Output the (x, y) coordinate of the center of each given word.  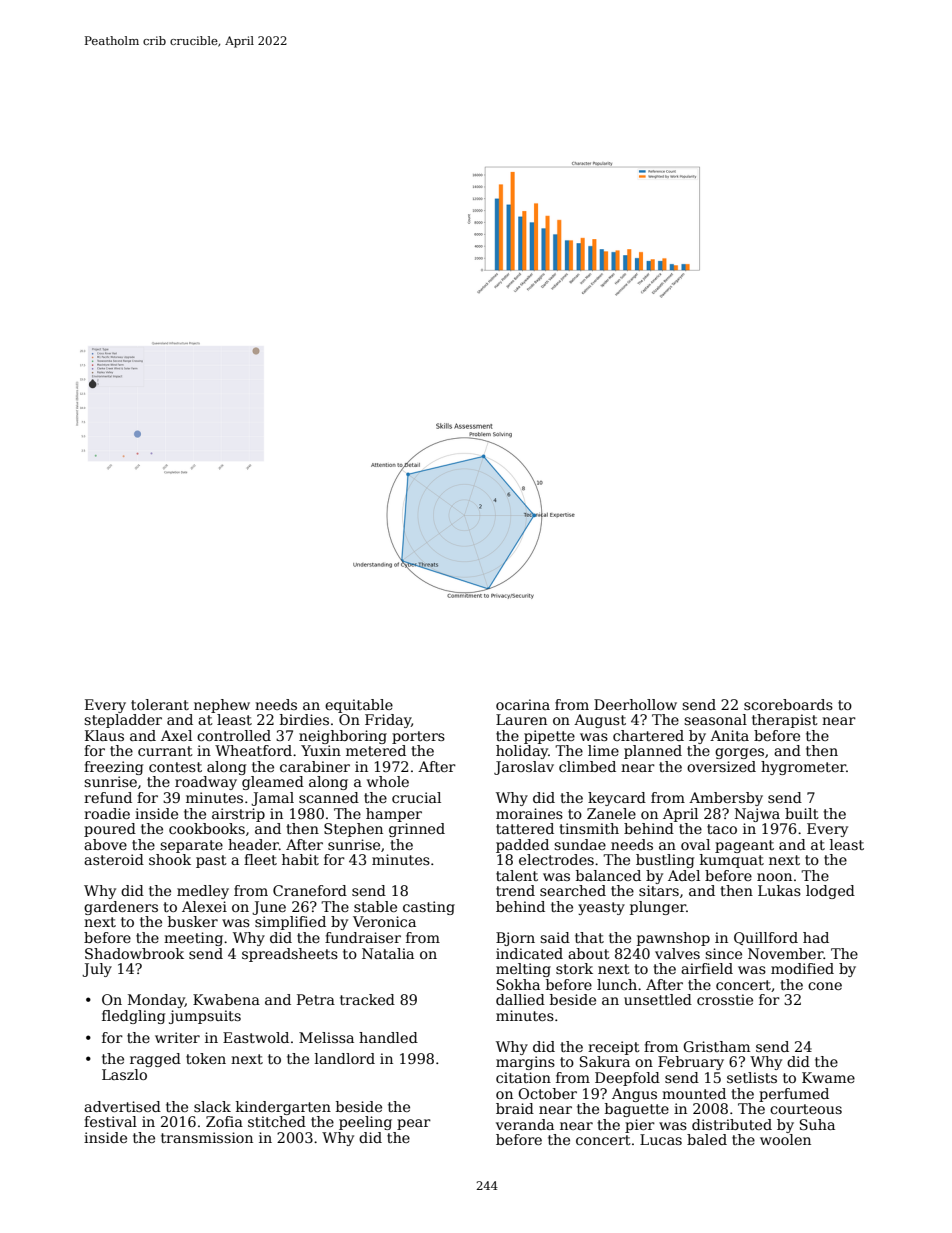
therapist (785, 721)
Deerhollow (635, 704)
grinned (417, 830)
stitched (277, 1121)
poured (110, 830)
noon (774, 877)
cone (825, 986)
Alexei (204, 906)
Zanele (611, 813)
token (206, 1058)
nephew (222, 706)
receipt (614, 1048)
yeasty (601, 908)
